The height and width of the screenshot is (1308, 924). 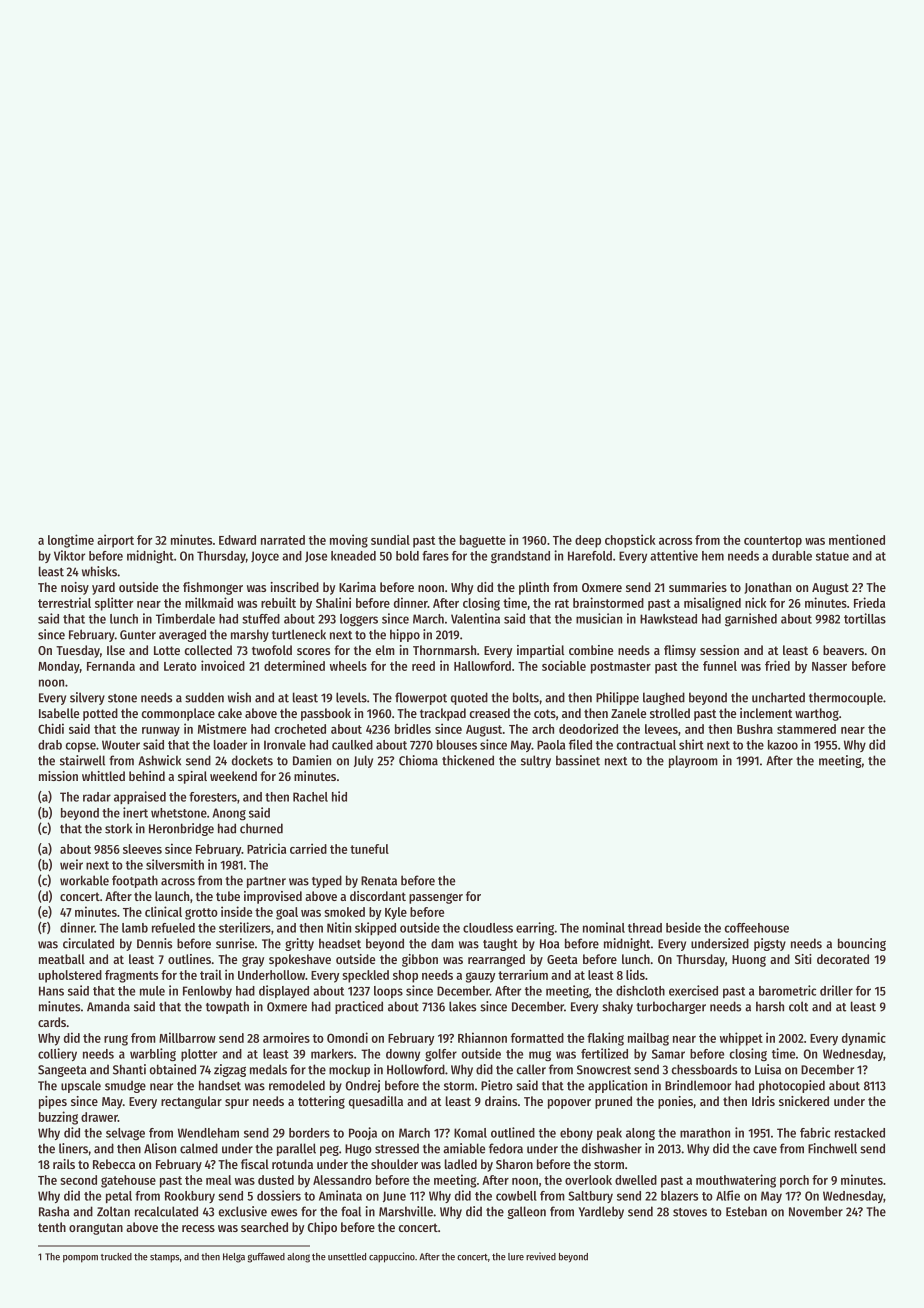 I want to click on Joyce, so click(x=265, y=557).
